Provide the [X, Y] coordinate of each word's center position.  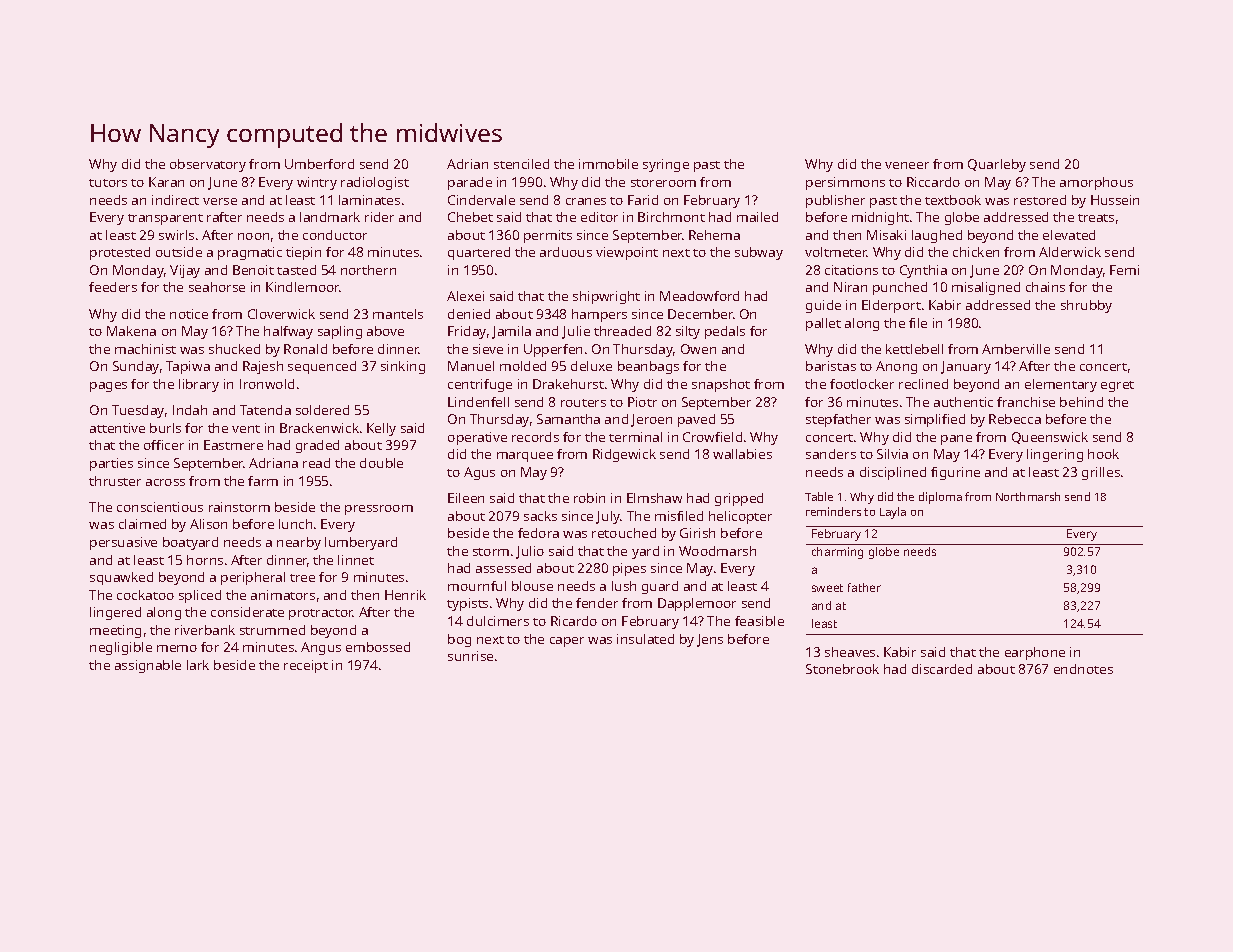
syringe [666, 165]
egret [1117, 386]
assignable [148, 666]
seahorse [217, 287]
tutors [108, 183]
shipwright [606, 297]
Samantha [568, 419]
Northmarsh [1028, 496]
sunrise [470, 656]
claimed [142, 524]
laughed [937, 236]
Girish [697, 533]
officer [164, 445]
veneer [907, 165]
